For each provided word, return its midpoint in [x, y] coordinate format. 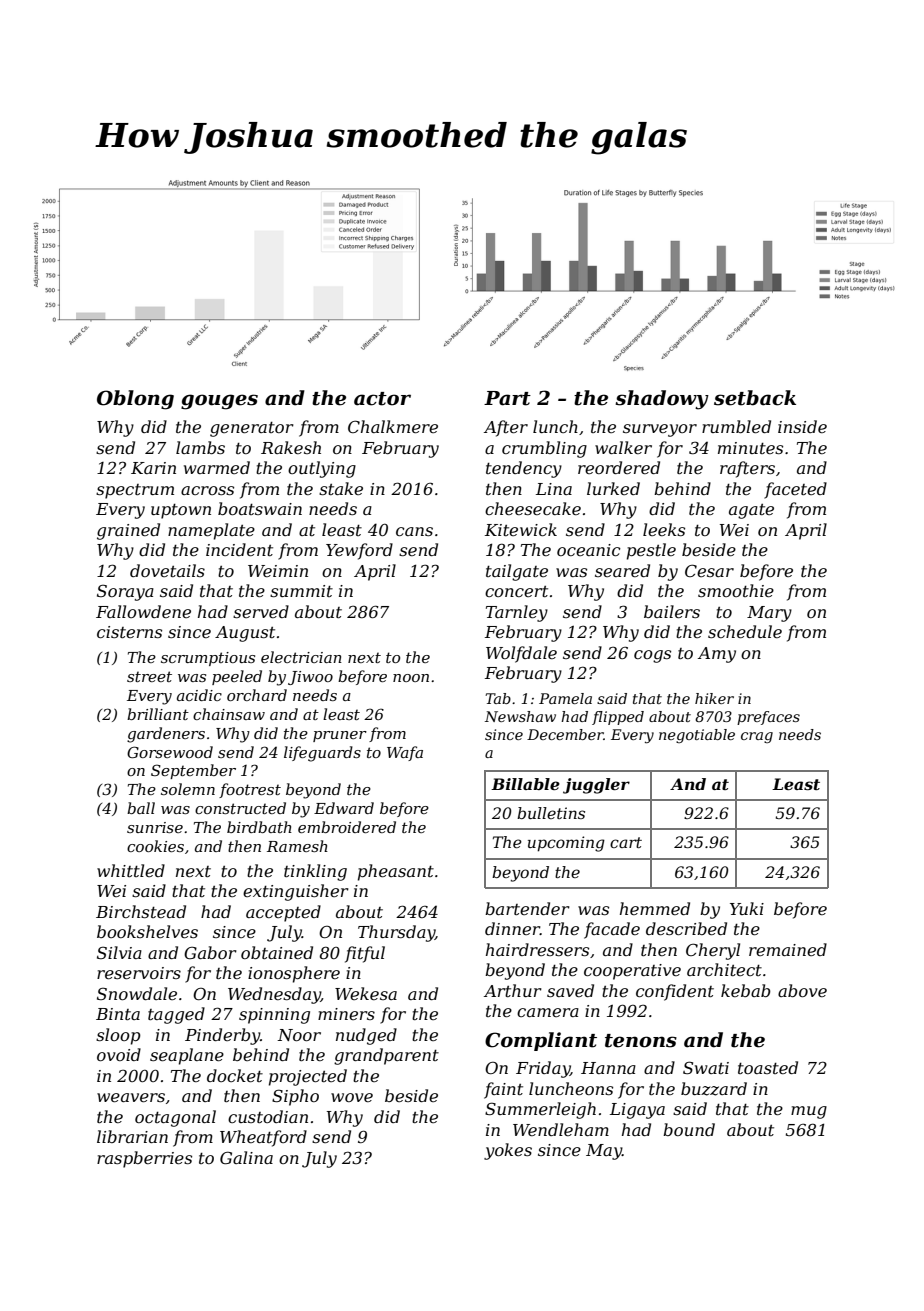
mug [809, 1112]
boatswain [260, 508]
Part [507, 398]
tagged [176, 1015]
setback [755, 398]
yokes [508, 1151]
